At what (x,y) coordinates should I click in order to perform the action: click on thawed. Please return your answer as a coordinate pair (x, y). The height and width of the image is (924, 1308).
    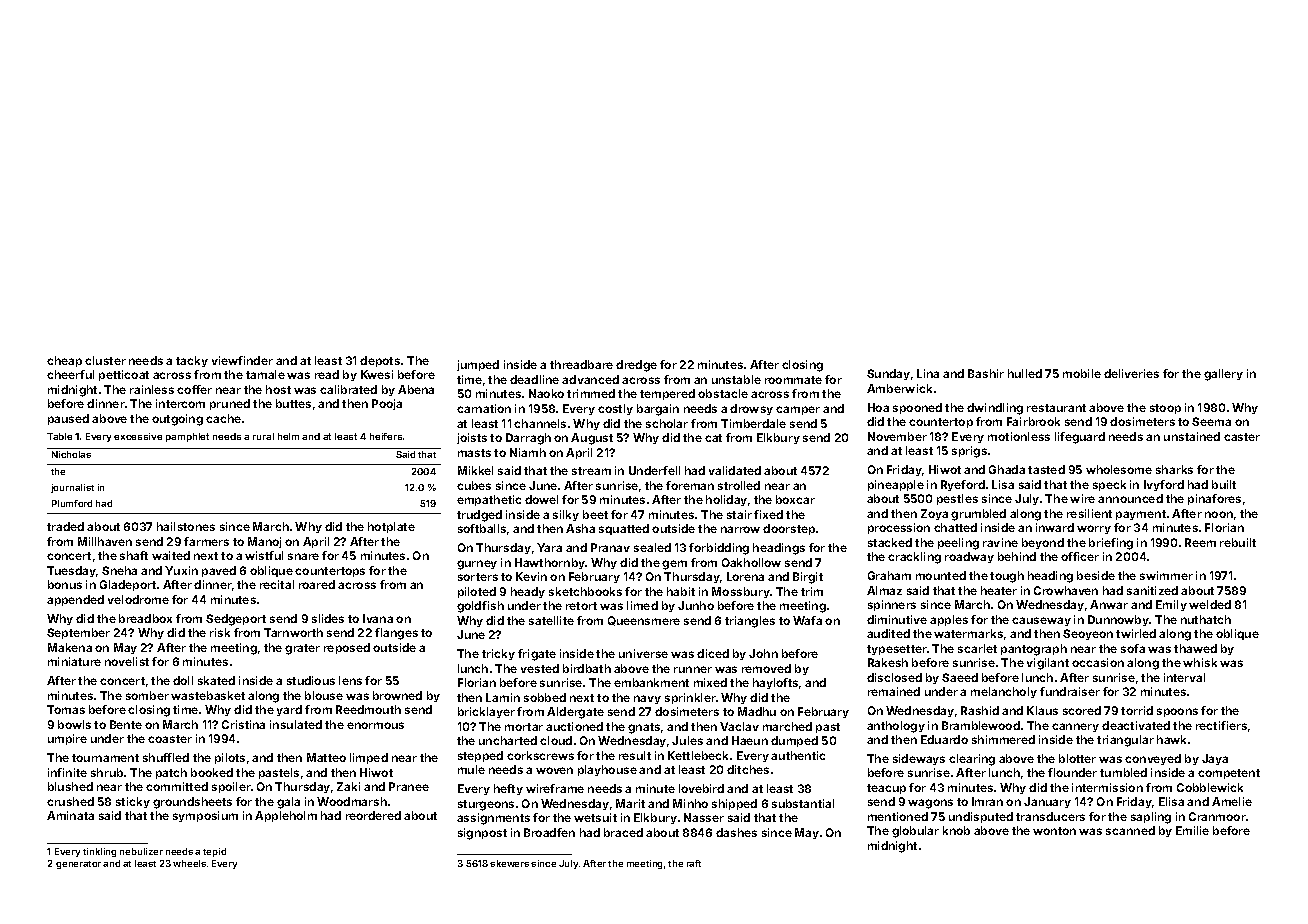
    Looking at the image, I should click on (1195, 648).
